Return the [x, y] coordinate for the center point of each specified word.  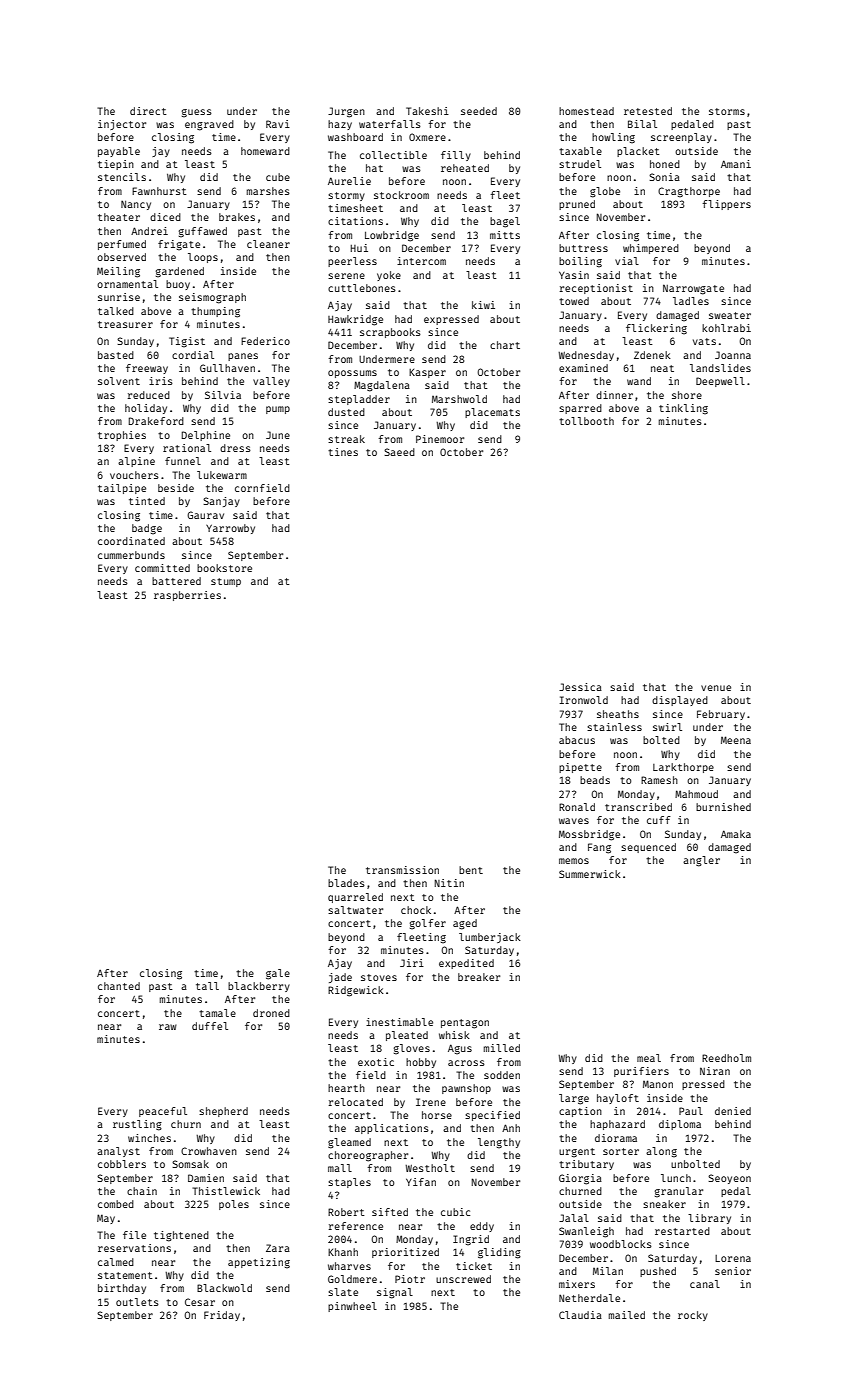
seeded [479, 111]
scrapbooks [390, 333]
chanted [119, 986]
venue [716, 688]
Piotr [410, 1279]
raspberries [187, 596]
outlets [137, 1302]
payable [119, 152]
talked [116, 311]
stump [226, 582]
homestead [586, 111]
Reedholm [726, 1058]
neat [662, 368]
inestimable [399, 1022]
